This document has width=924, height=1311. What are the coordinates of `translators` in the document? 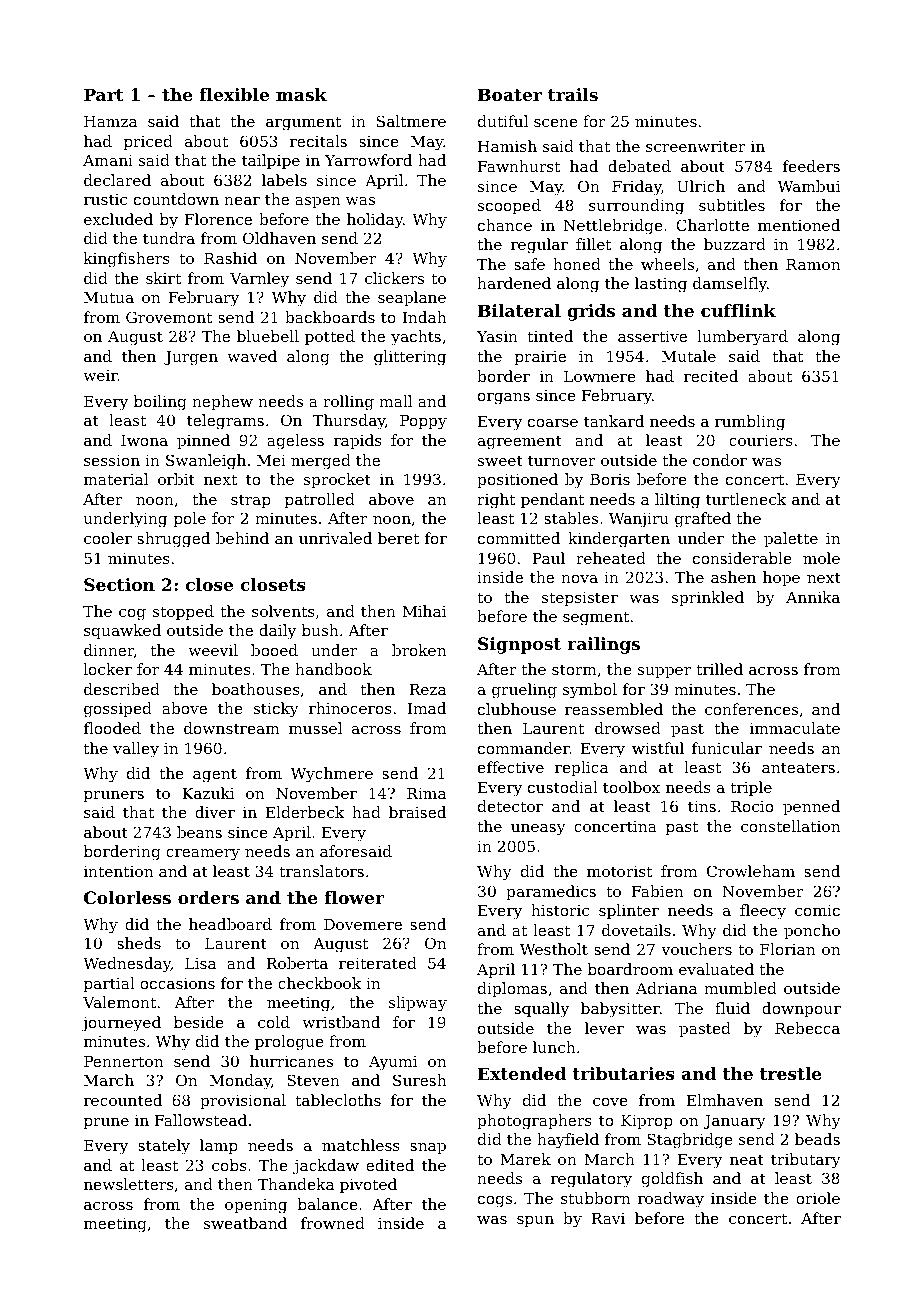 It's located at (322, 871).
